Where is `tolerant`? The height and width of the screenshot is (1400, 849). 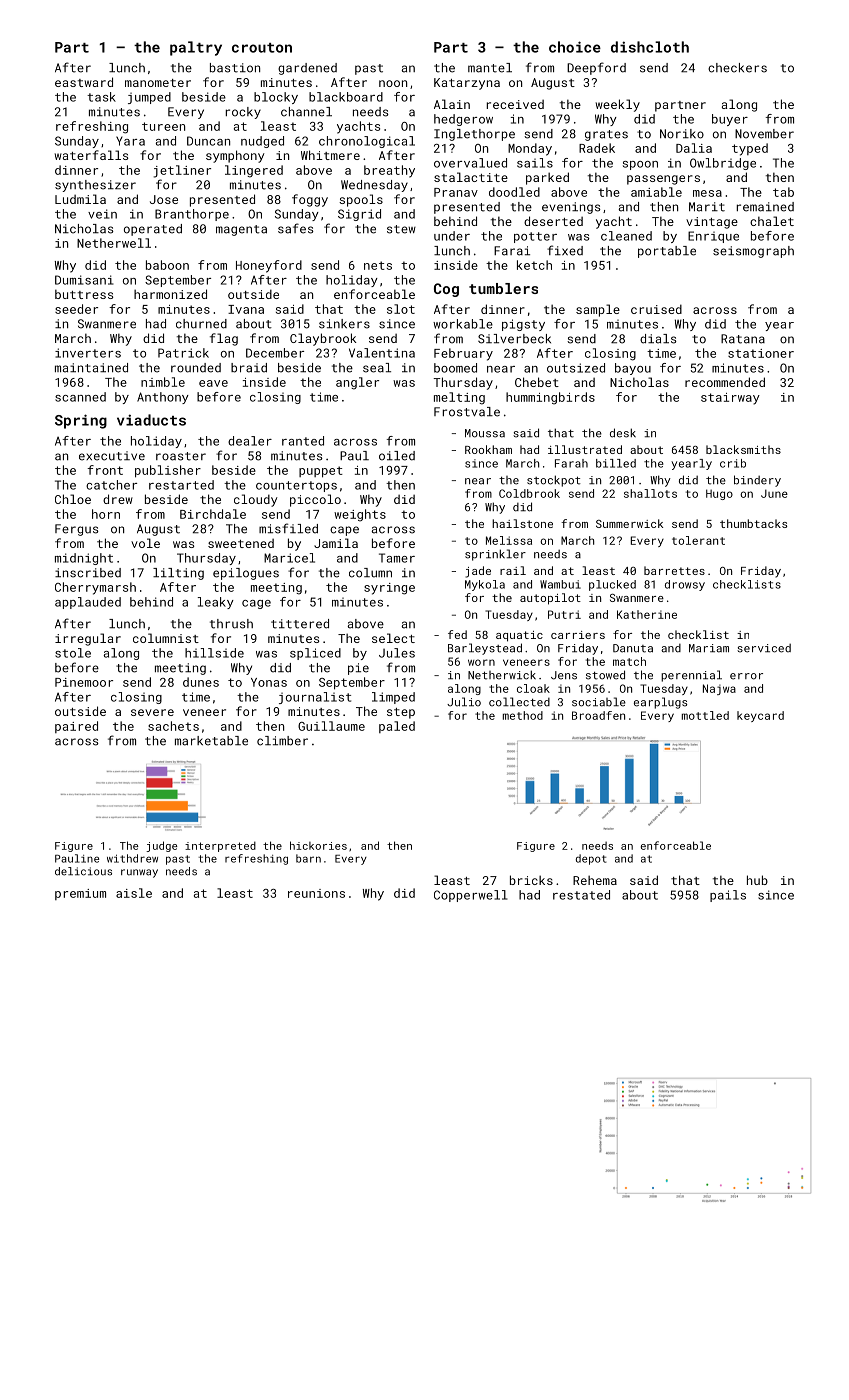 tolerant is located at coordinates (698, 540).
